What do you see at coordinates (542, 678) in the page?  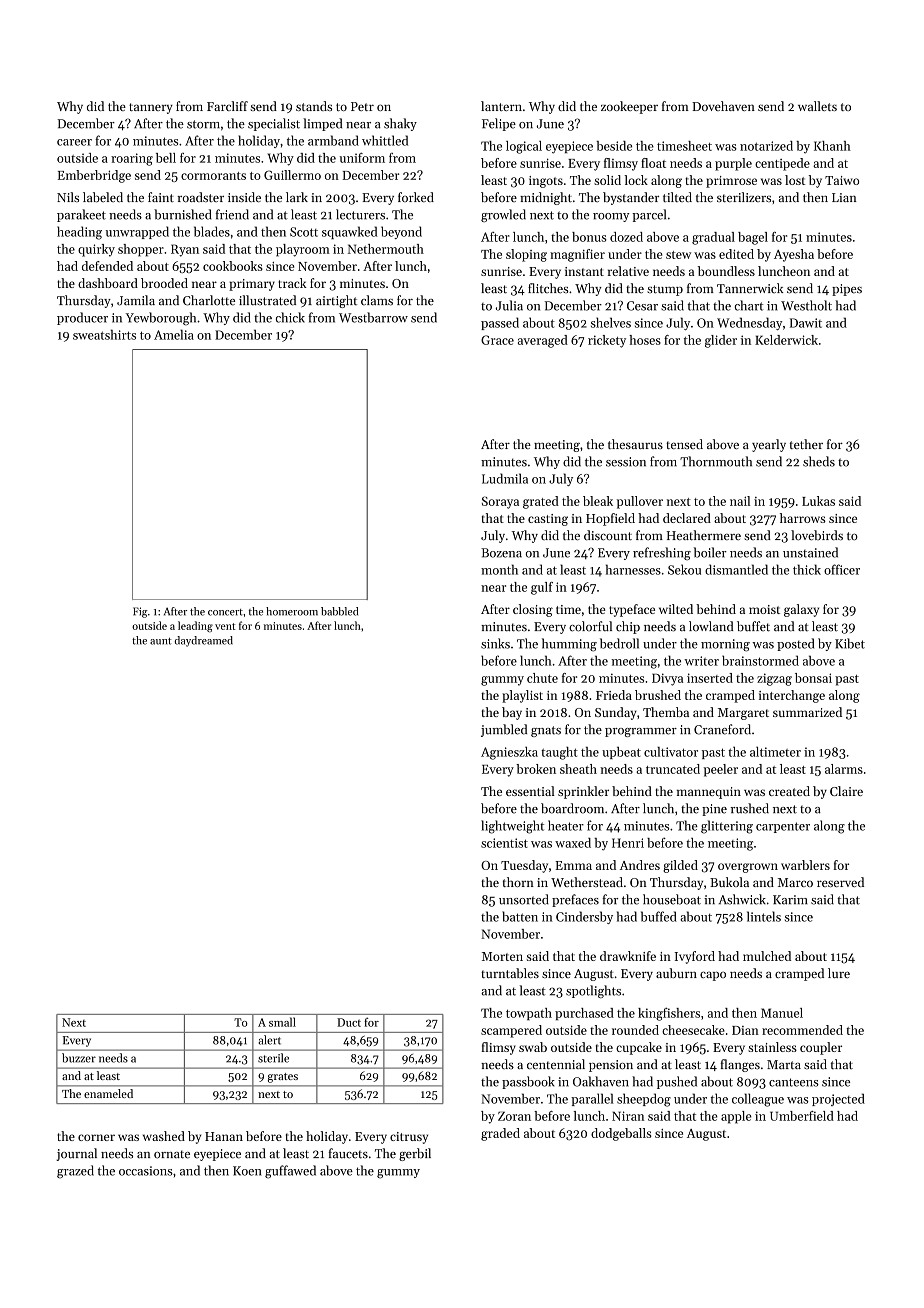 I see `chute` at bounding box center [542, 678].
